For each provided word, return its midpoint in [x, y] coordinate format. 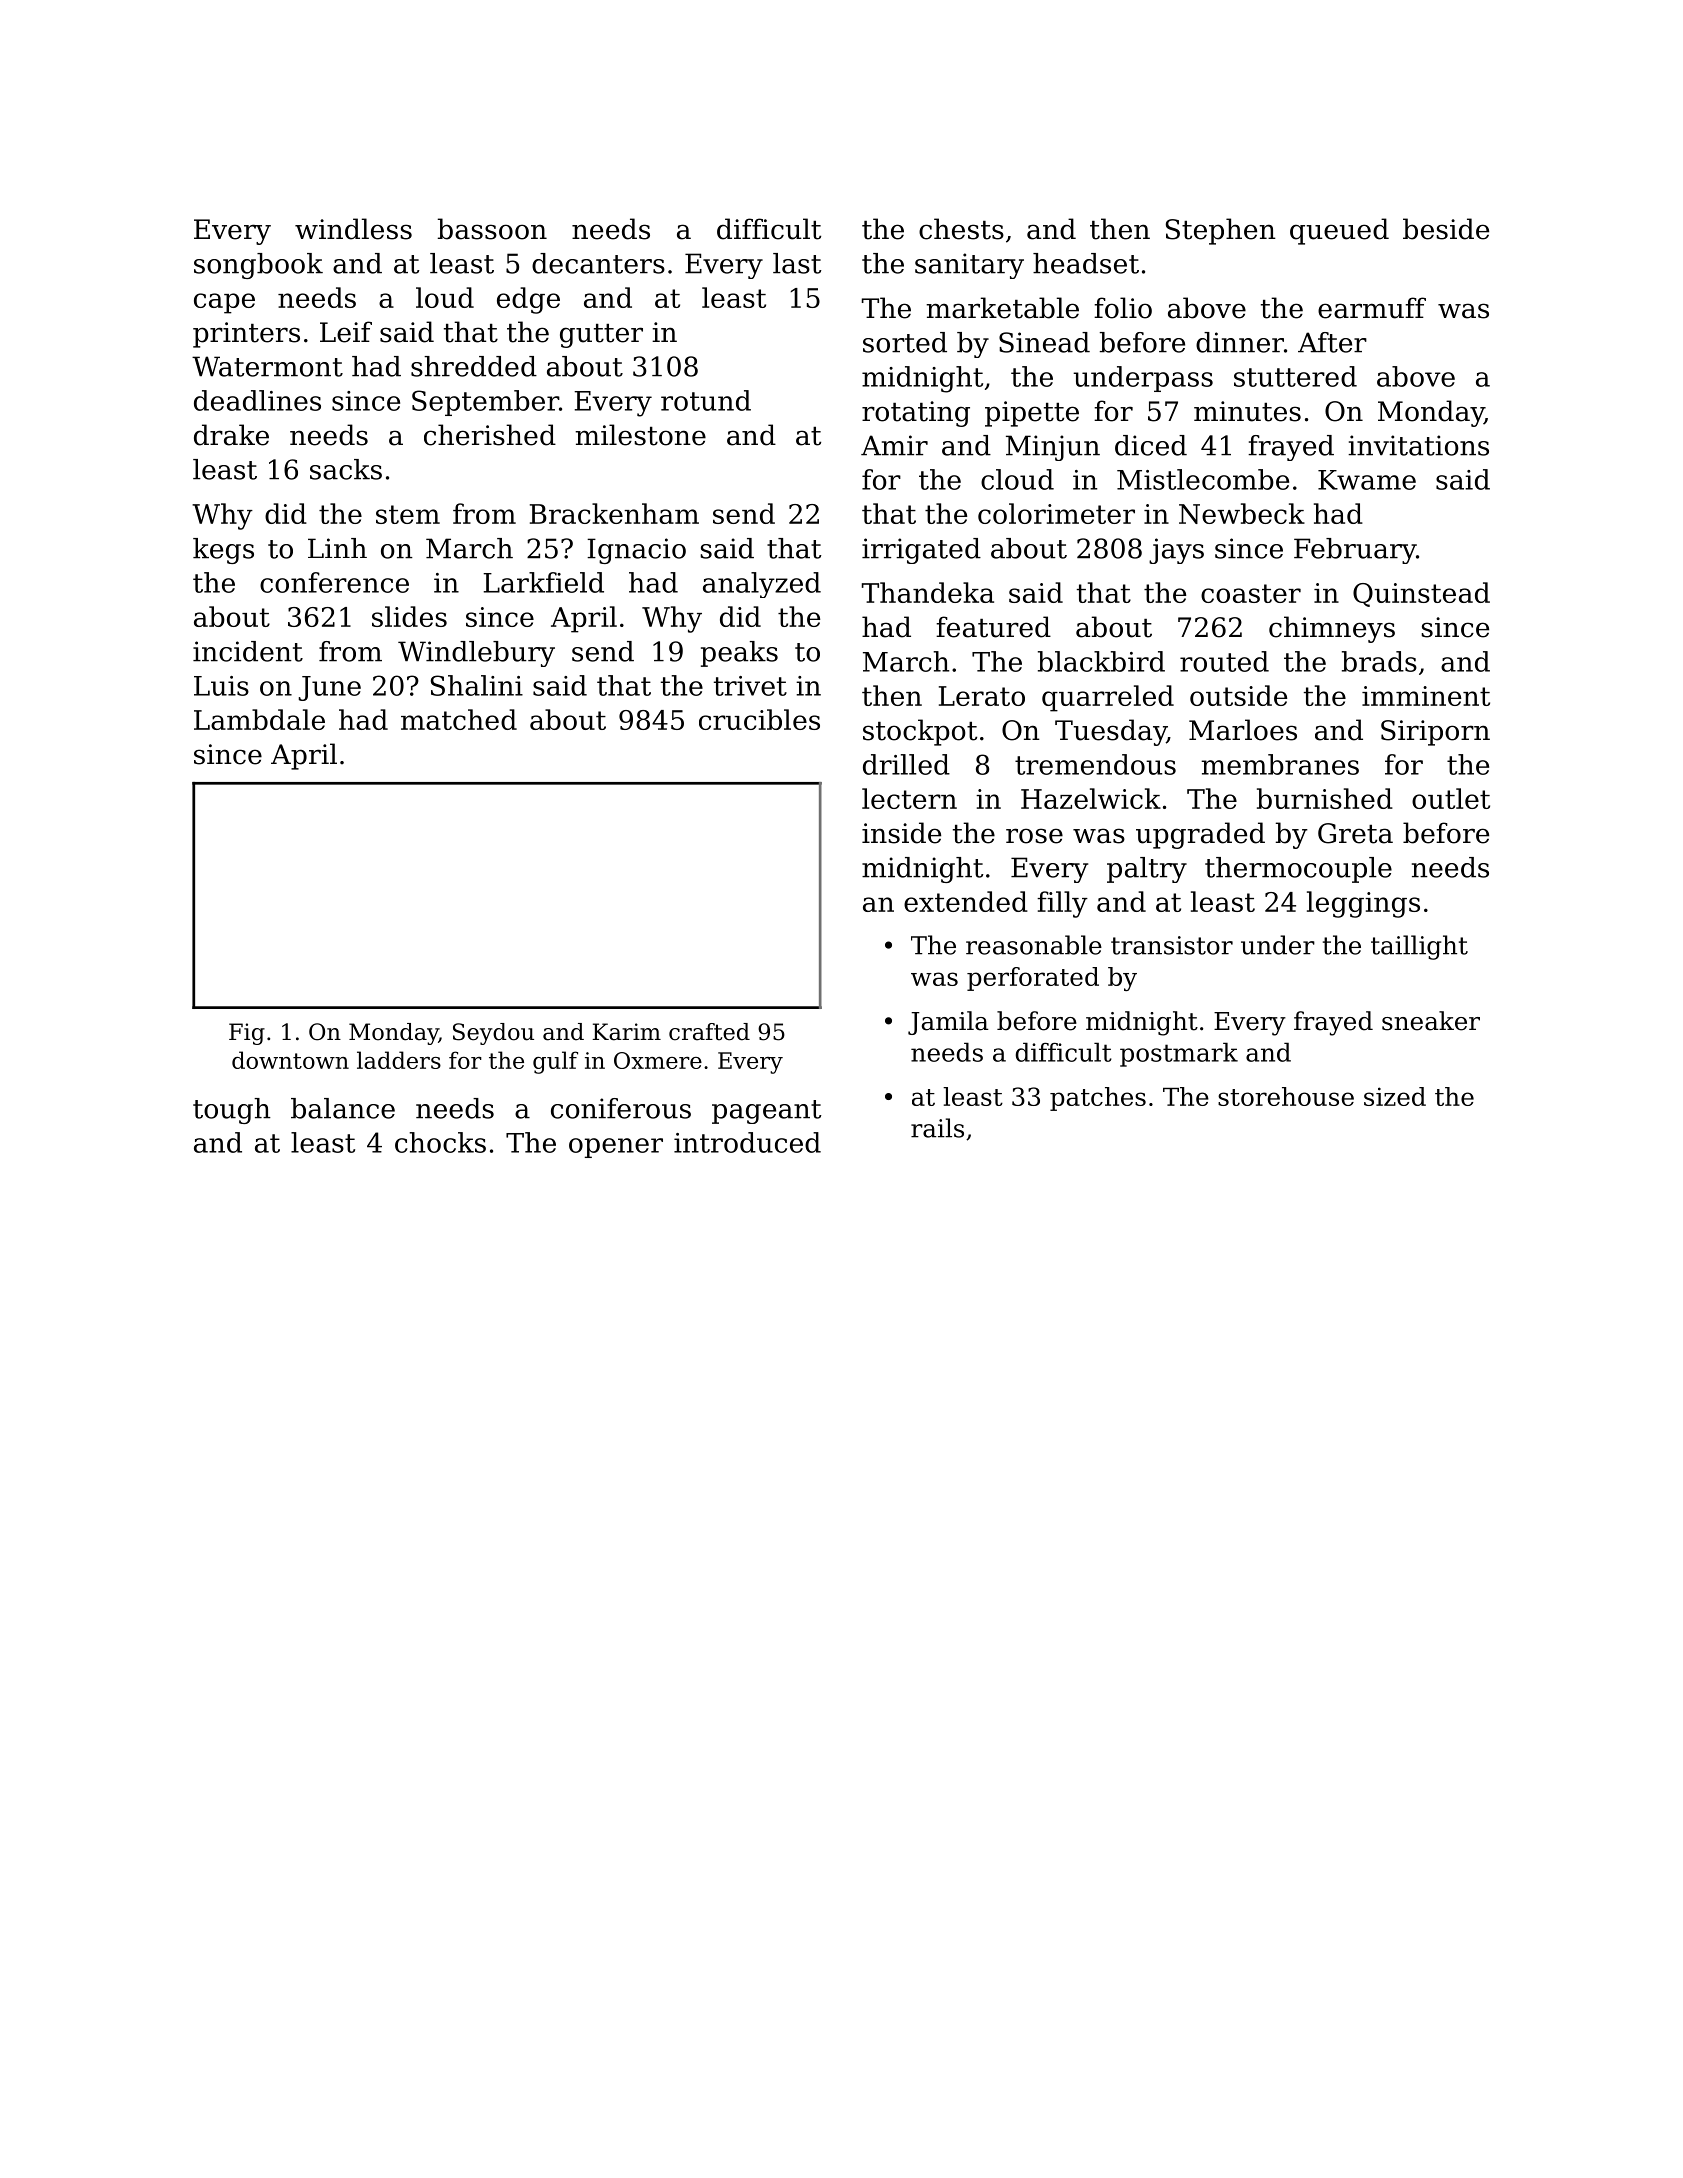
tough [232, 1111]
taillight [1419, 947]
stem [408, 514]
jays [1176, 551]
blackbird [1101, 661]
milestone [640, 435]
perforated [1033, 979]
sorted [905, 342]
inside [901, 833]
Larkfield [543, 582]
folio [1123, 308]
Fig [247, 1034]
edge [528, 300]
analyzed [762, 585]
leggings [1363, 904]
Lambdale [259, 719]
